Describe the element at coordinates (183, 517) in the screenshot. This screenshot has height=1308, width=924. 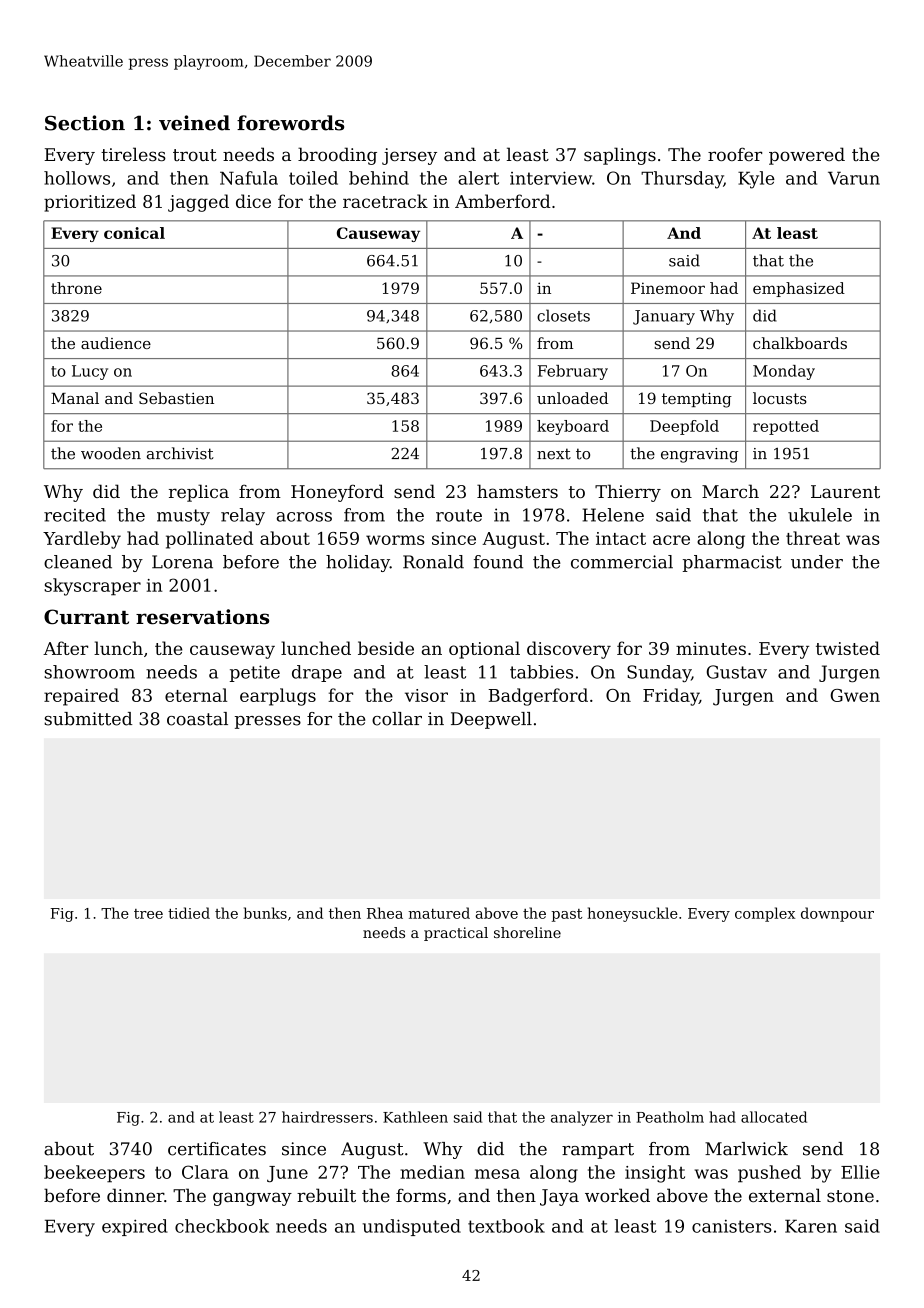
I see `musty` at that location.
